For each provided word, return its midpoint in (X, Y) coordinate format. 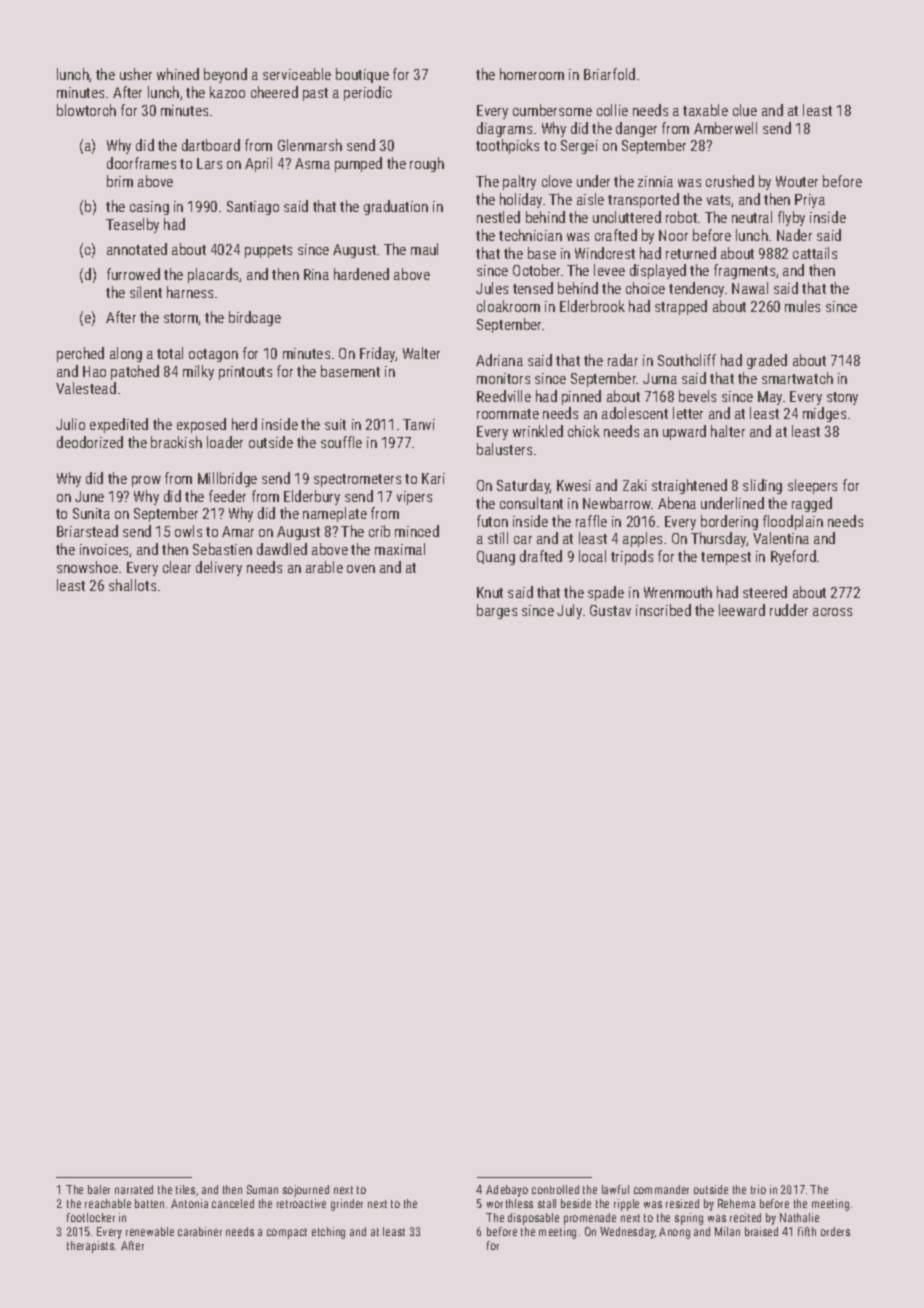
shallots (132, 585)
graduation (396, 207)
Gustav (610, 610)
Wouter (797, 181)
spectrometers (357, 480)
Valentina (781, 538)
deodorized (90, 442)
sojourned (306, 1191)
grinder (347, 1205)
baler (99, 1189)
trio (758, 1189)
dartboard (211, 145)
